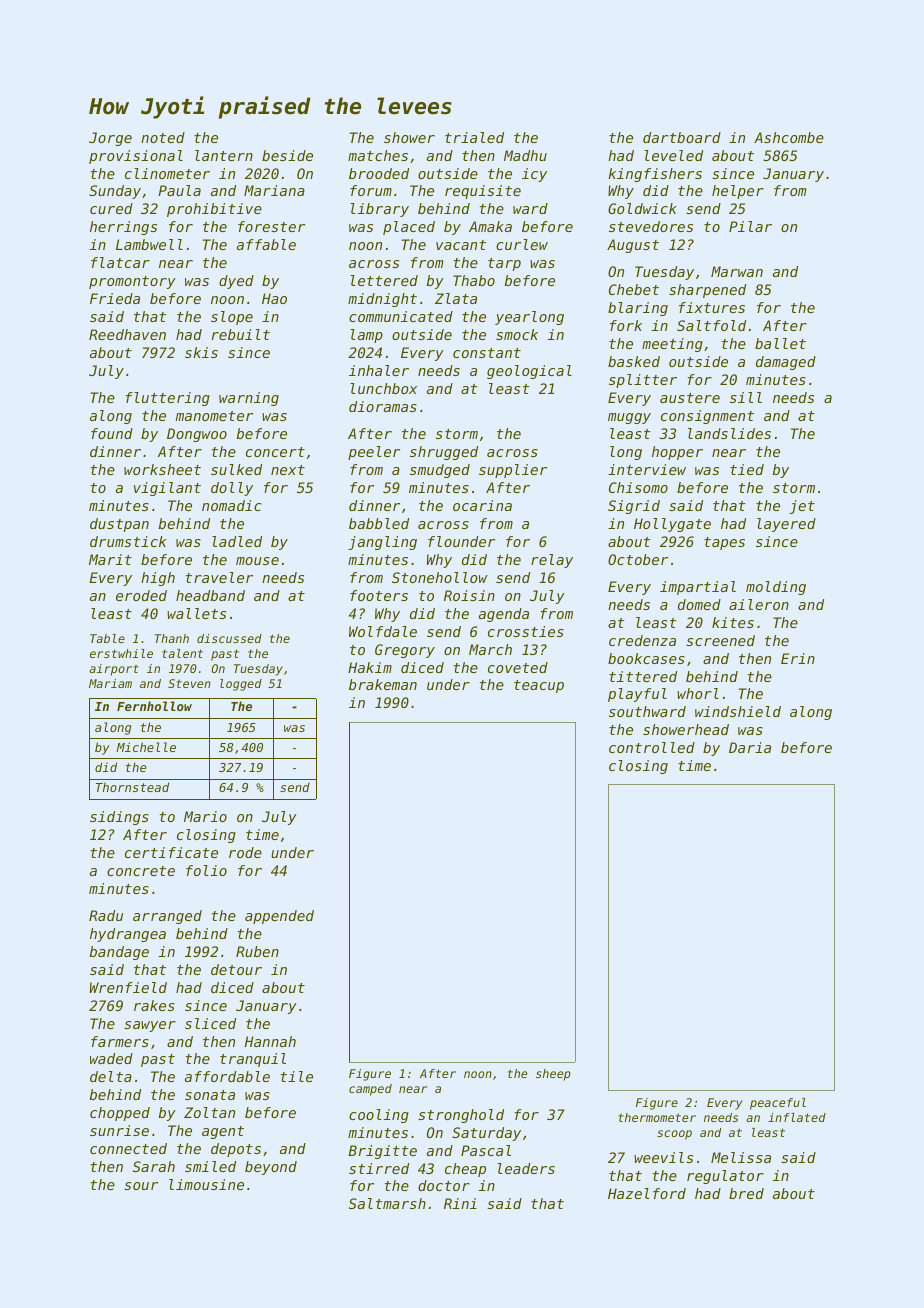 This document has width=924, height=1308. What do you see at coordinates (387, 1203) in the document?
I see `Saltmarsh` at bounding box center [387, 1203].
